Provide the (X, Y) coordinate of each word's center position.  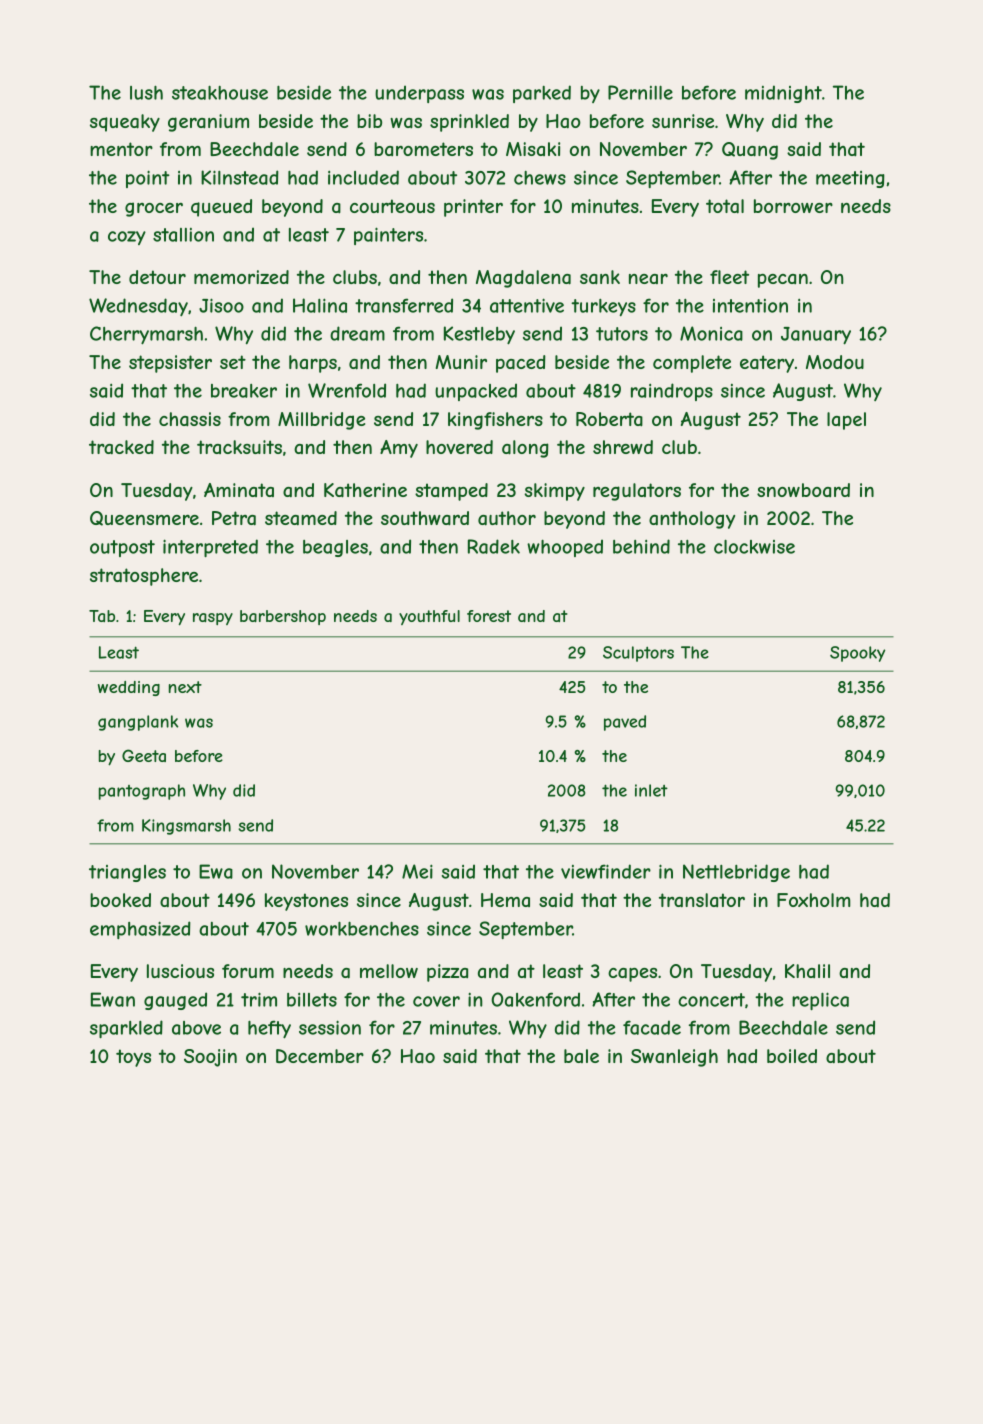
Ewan (113, 999)
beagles (335, 548)
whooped (565, 548)
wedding (129, 688)
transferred (404, 305)
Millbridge (321, 421)
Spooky (857, 654)
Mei (417, 871)
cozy (127, 238)
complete (692, 364)
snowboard (803, 490)
